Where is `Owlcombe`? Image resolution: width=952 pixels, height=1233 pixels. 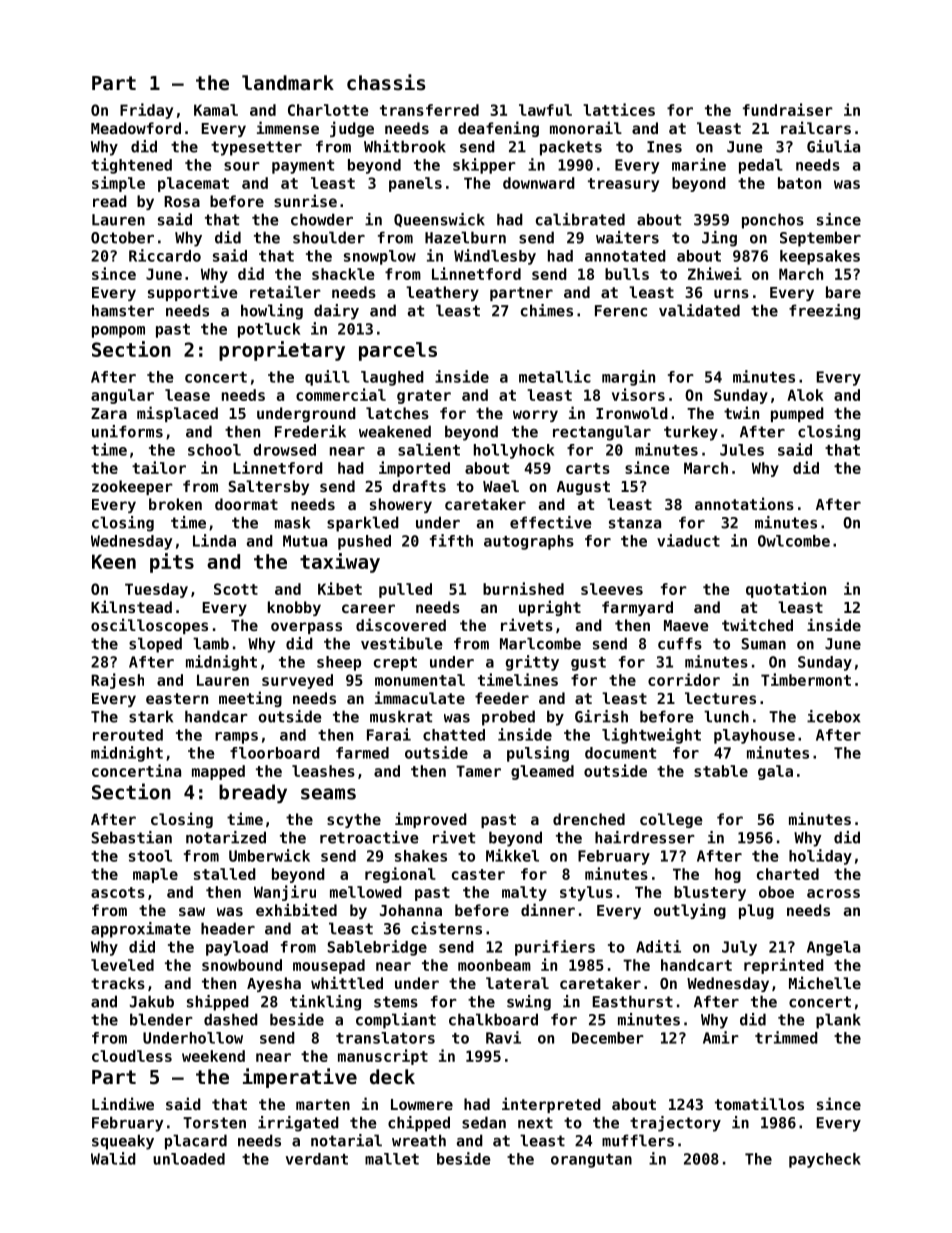
Owlcombe is located at coordinates (794, 541).
